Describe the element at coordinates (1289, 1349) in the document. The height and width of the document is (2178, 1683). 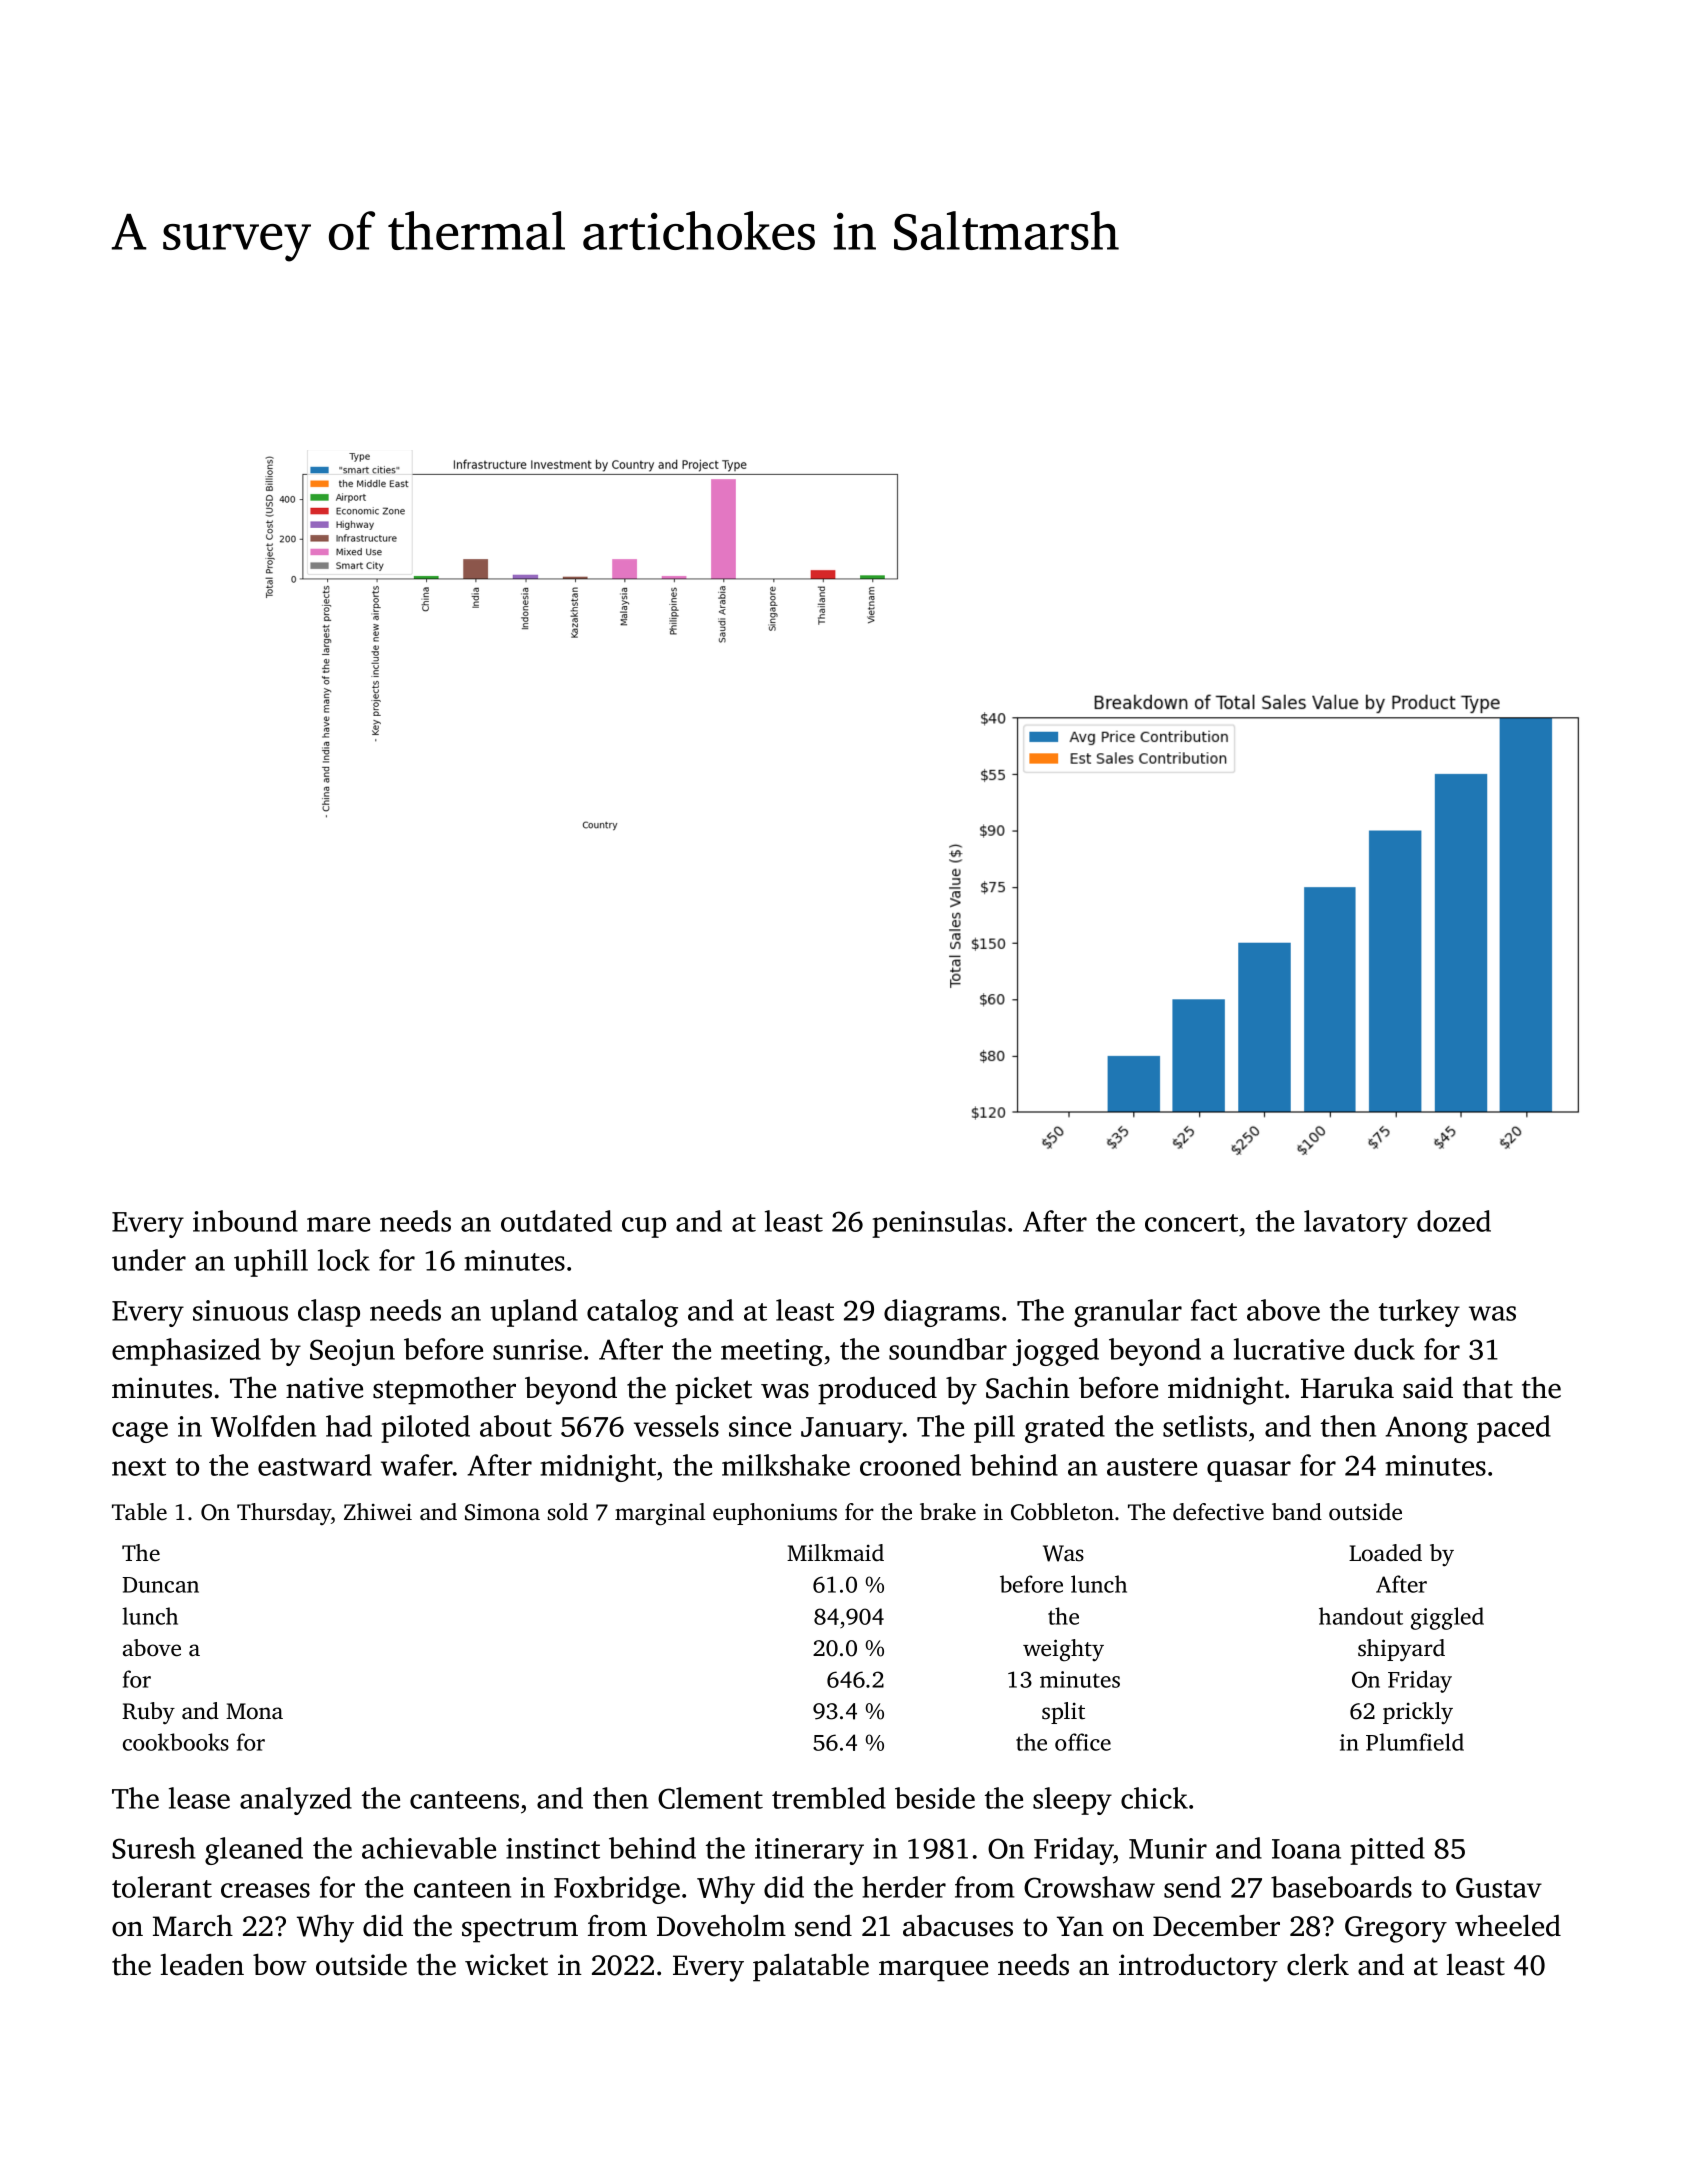
I see `lucrative` at that location.
